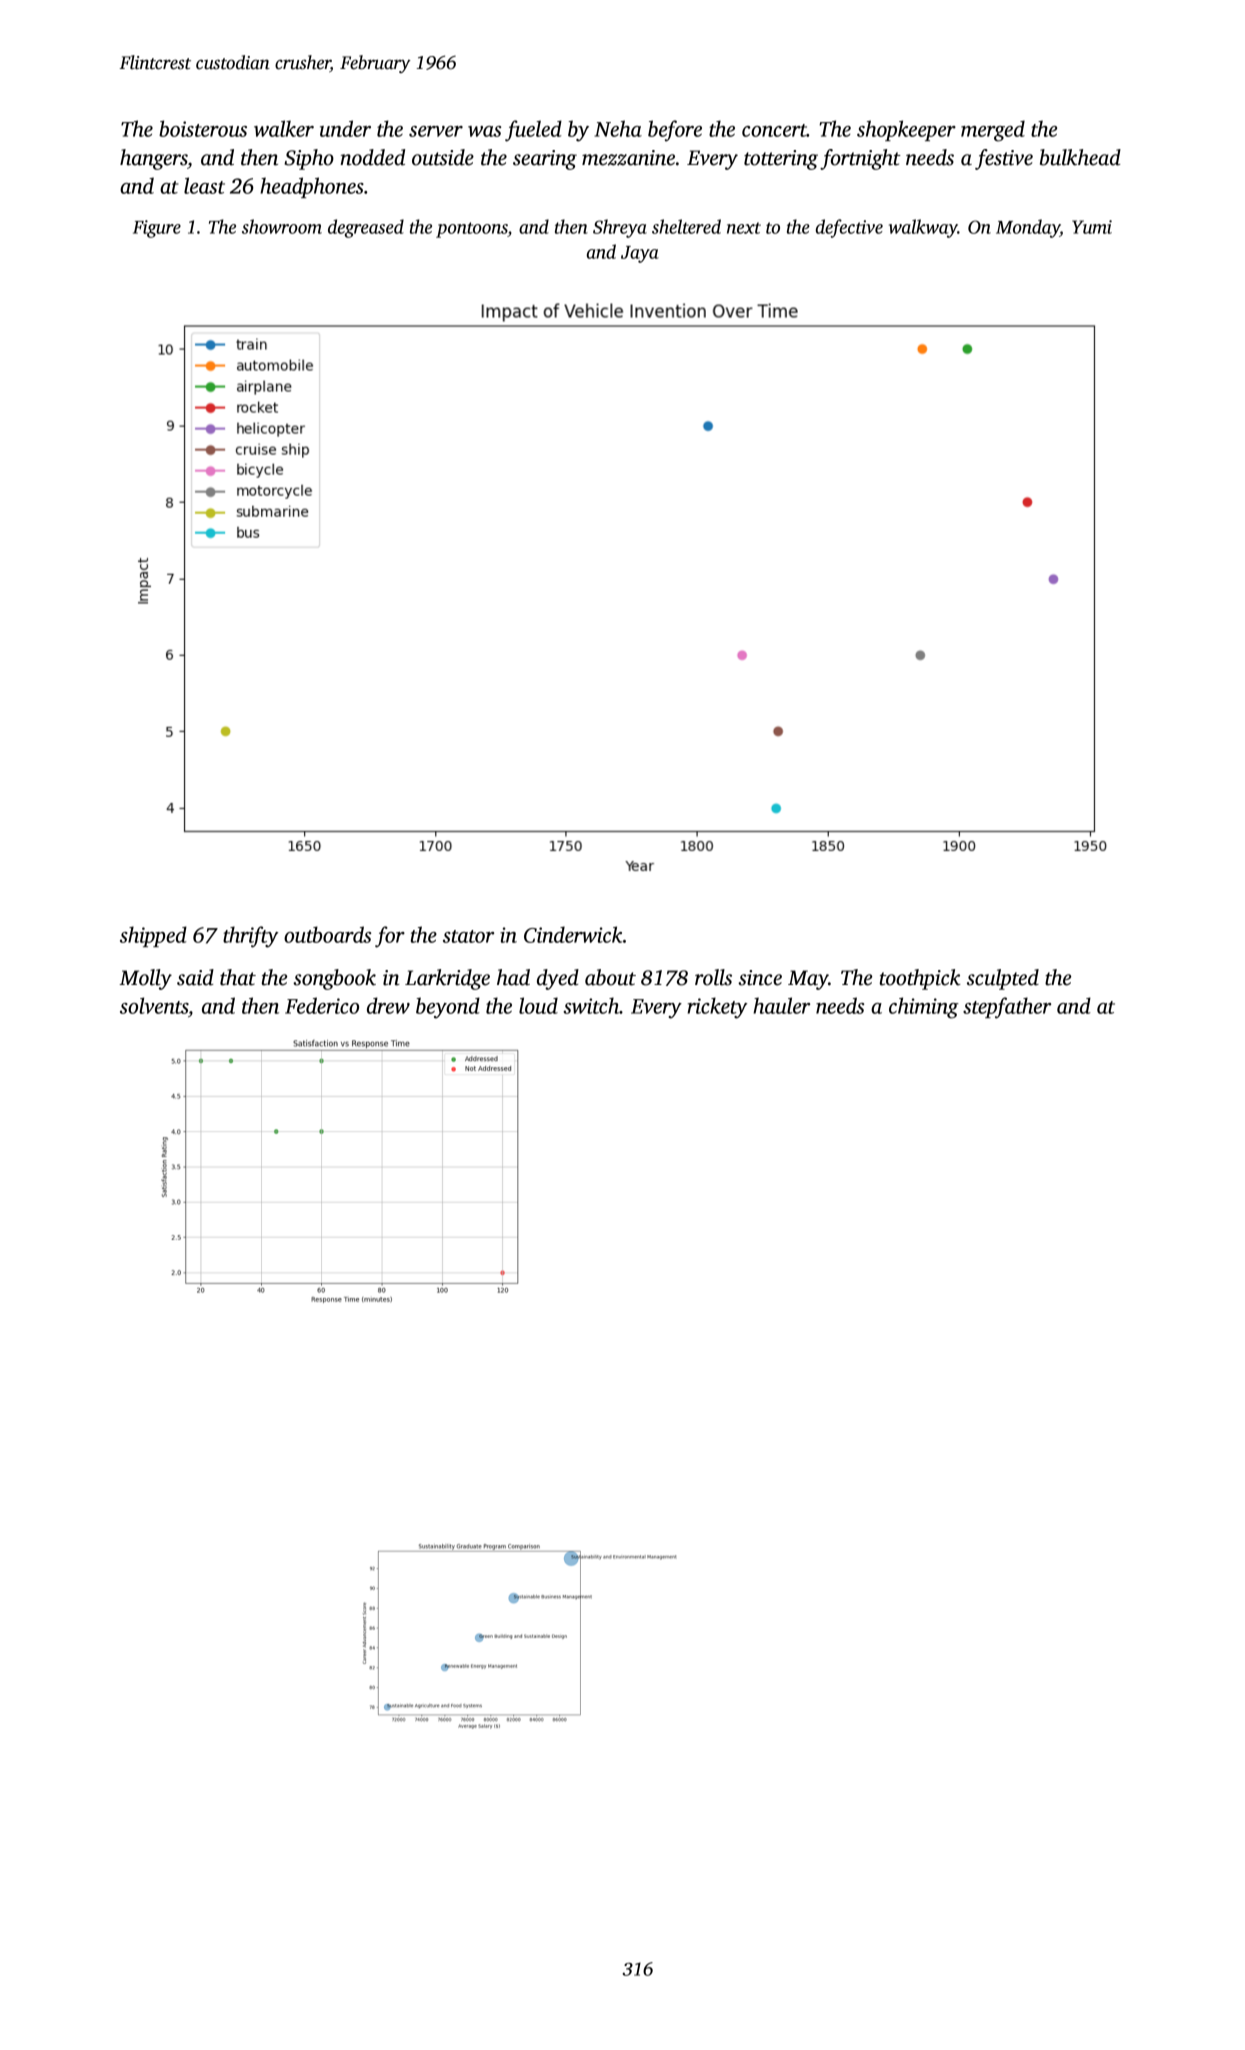 This image has width=1245, height=2050. What do you see at coordinates (1003, 979) in the image?
I see `sculpted` at bounding box center [1003, 979].
